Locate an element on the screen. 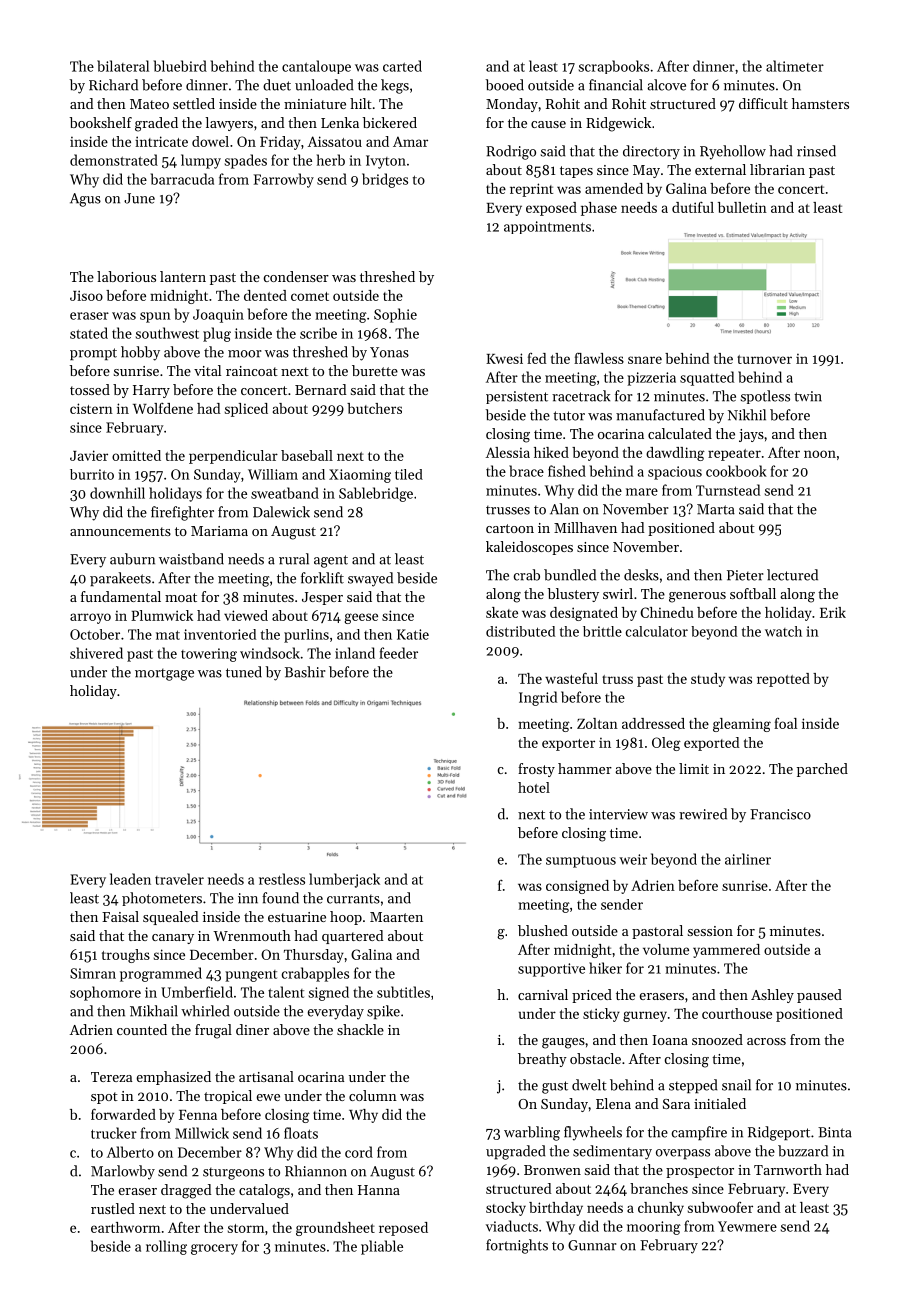 The height and width of the screenshot is (1314, 924). stocky is located at coordinates (506, 1209).
